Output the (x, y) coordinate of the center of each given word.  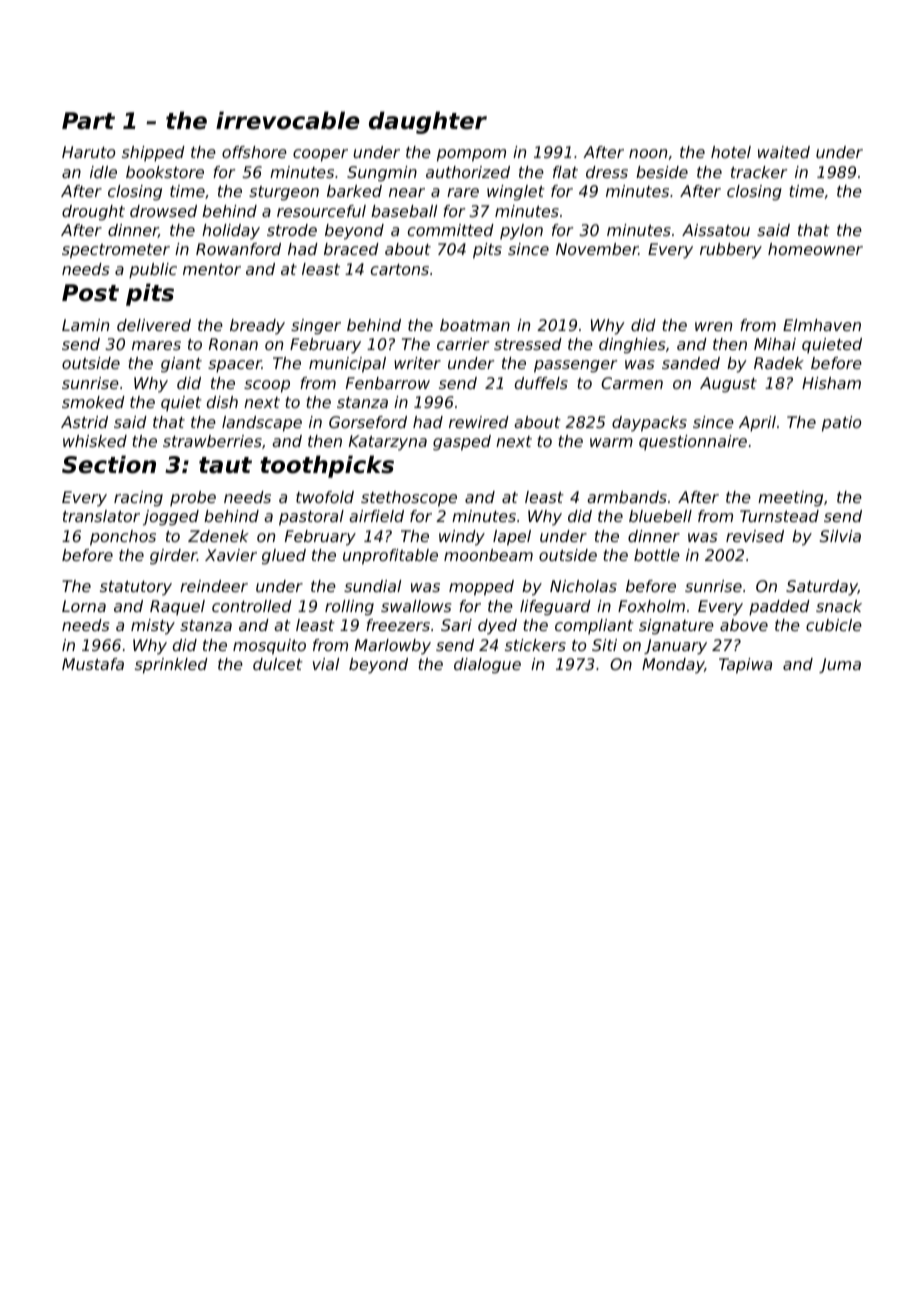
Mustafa (93, 664)
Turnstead (779, 516)
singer (316, 327)
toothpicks (327, 466)
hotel (731, 152)
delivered (154, 325)
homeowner (815, 249)
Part (88, 121)
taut (225, 465)
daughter (428, 122)
